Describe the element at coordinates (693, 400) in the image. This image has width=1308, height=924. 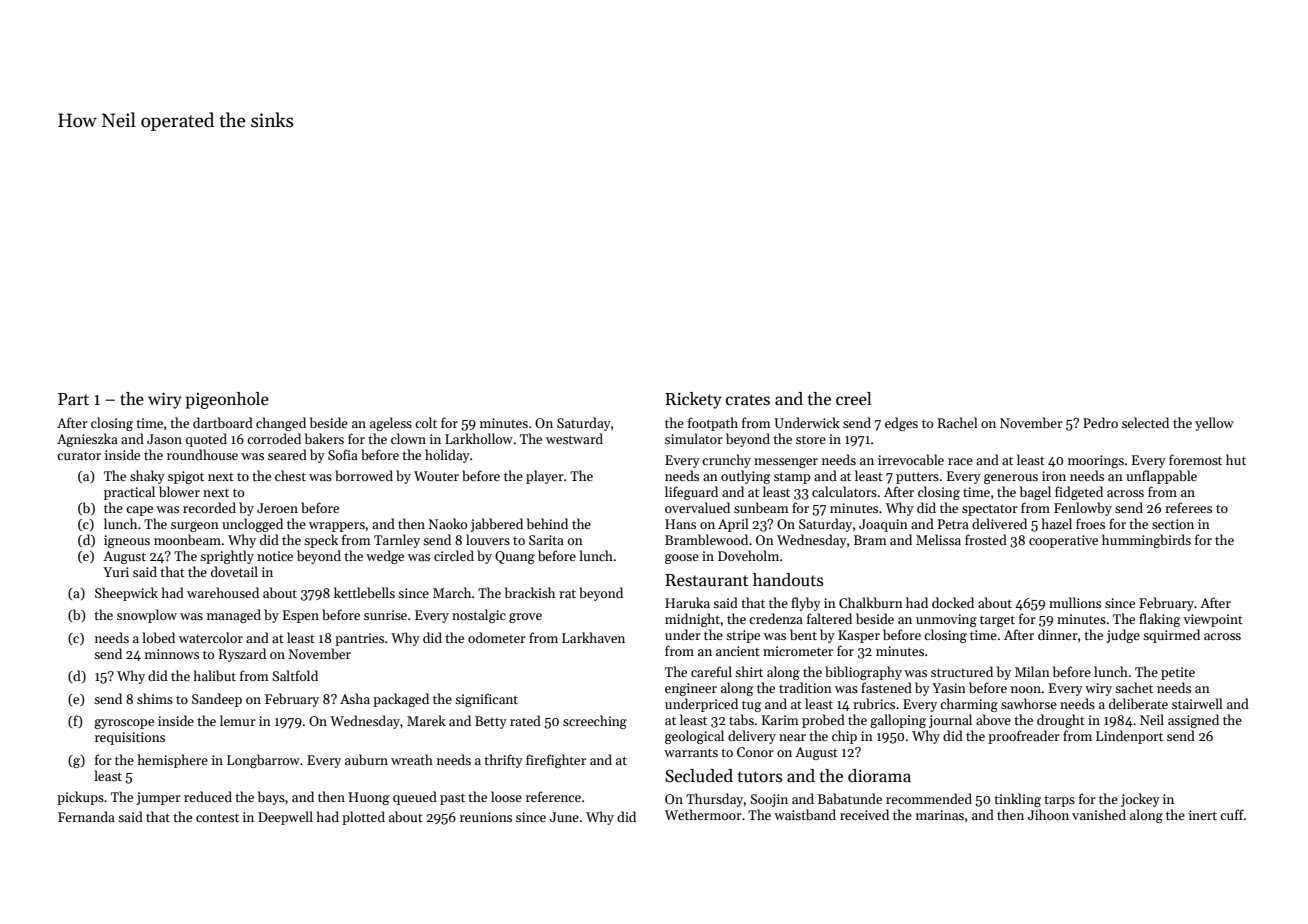
I see `Rickety` at that location.
